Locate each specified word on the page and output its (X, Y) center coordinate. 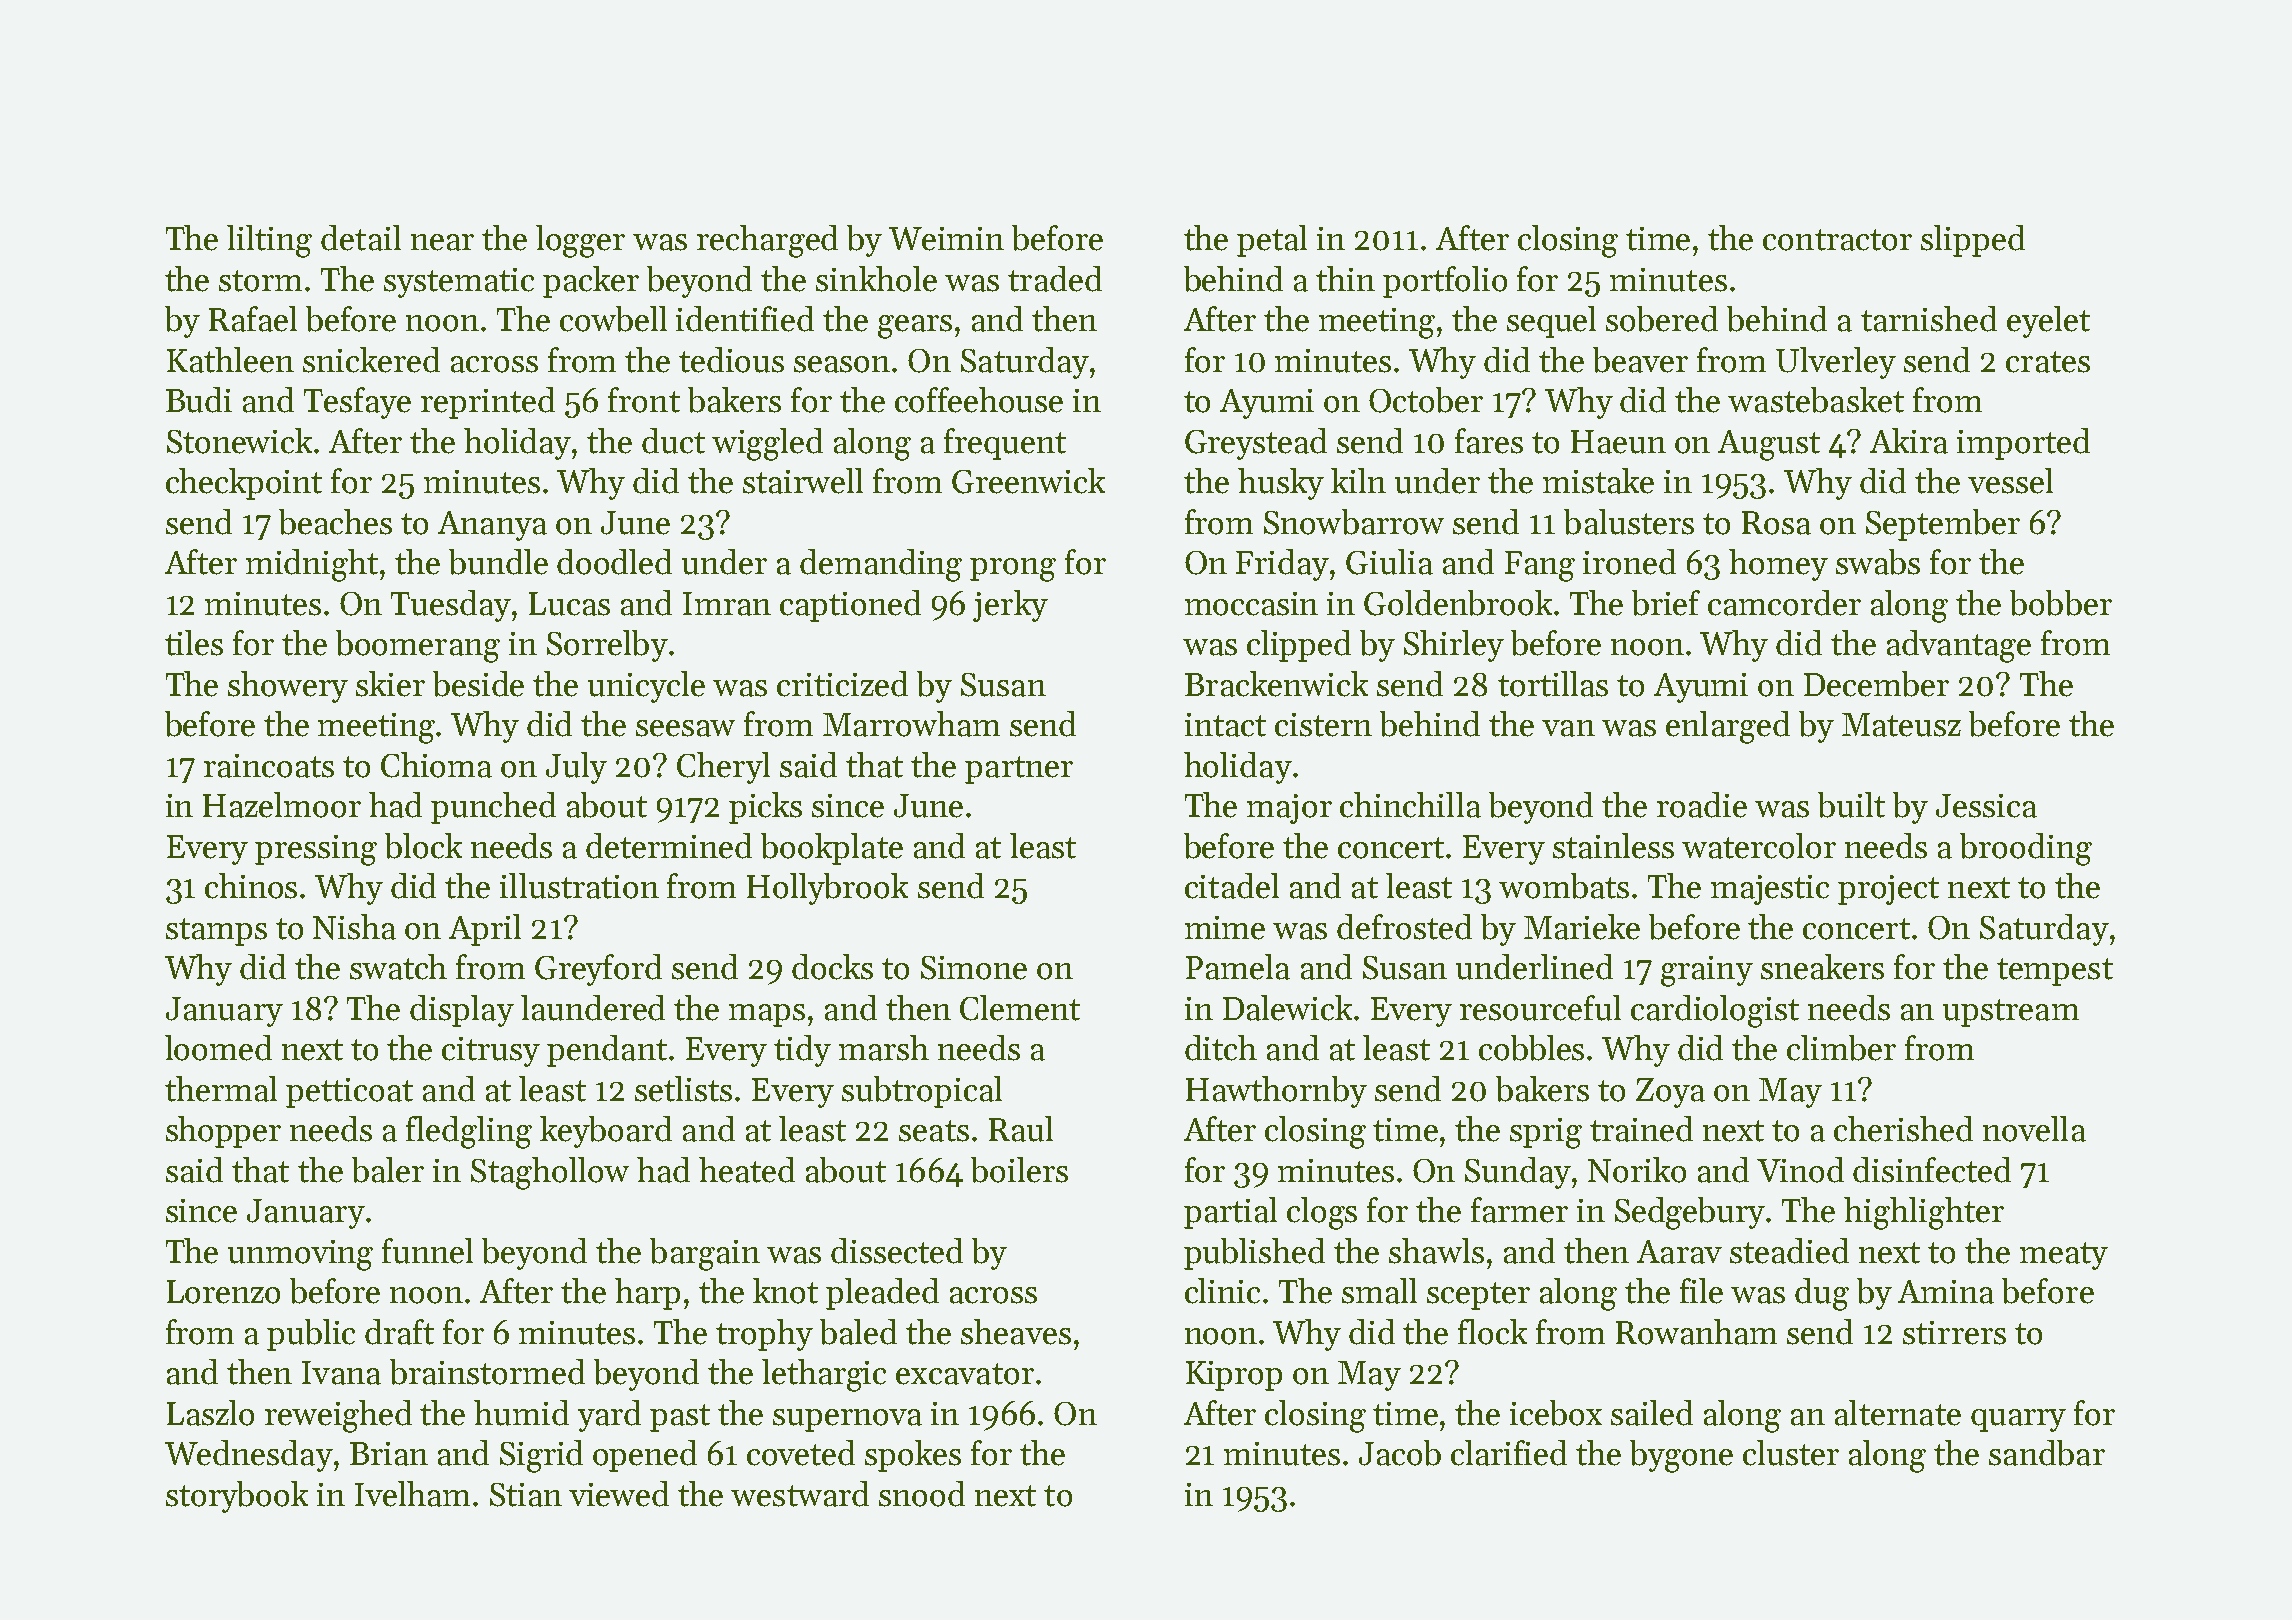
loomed (218, 1048)
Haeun (1618, 442)
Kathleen (230, 360)
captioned (850, 606)
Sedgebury (1691, 1213)
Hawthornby (1276, 1092)
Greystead (1256, 444)
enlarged (1728, 727)
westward (800, 1494)
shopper (223, 1132)
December (1876, 684)
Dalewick (1287, 1008)
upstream (2011, 1013)
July (576, 768)
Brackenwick (1276, 684)
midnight (312, 565)
